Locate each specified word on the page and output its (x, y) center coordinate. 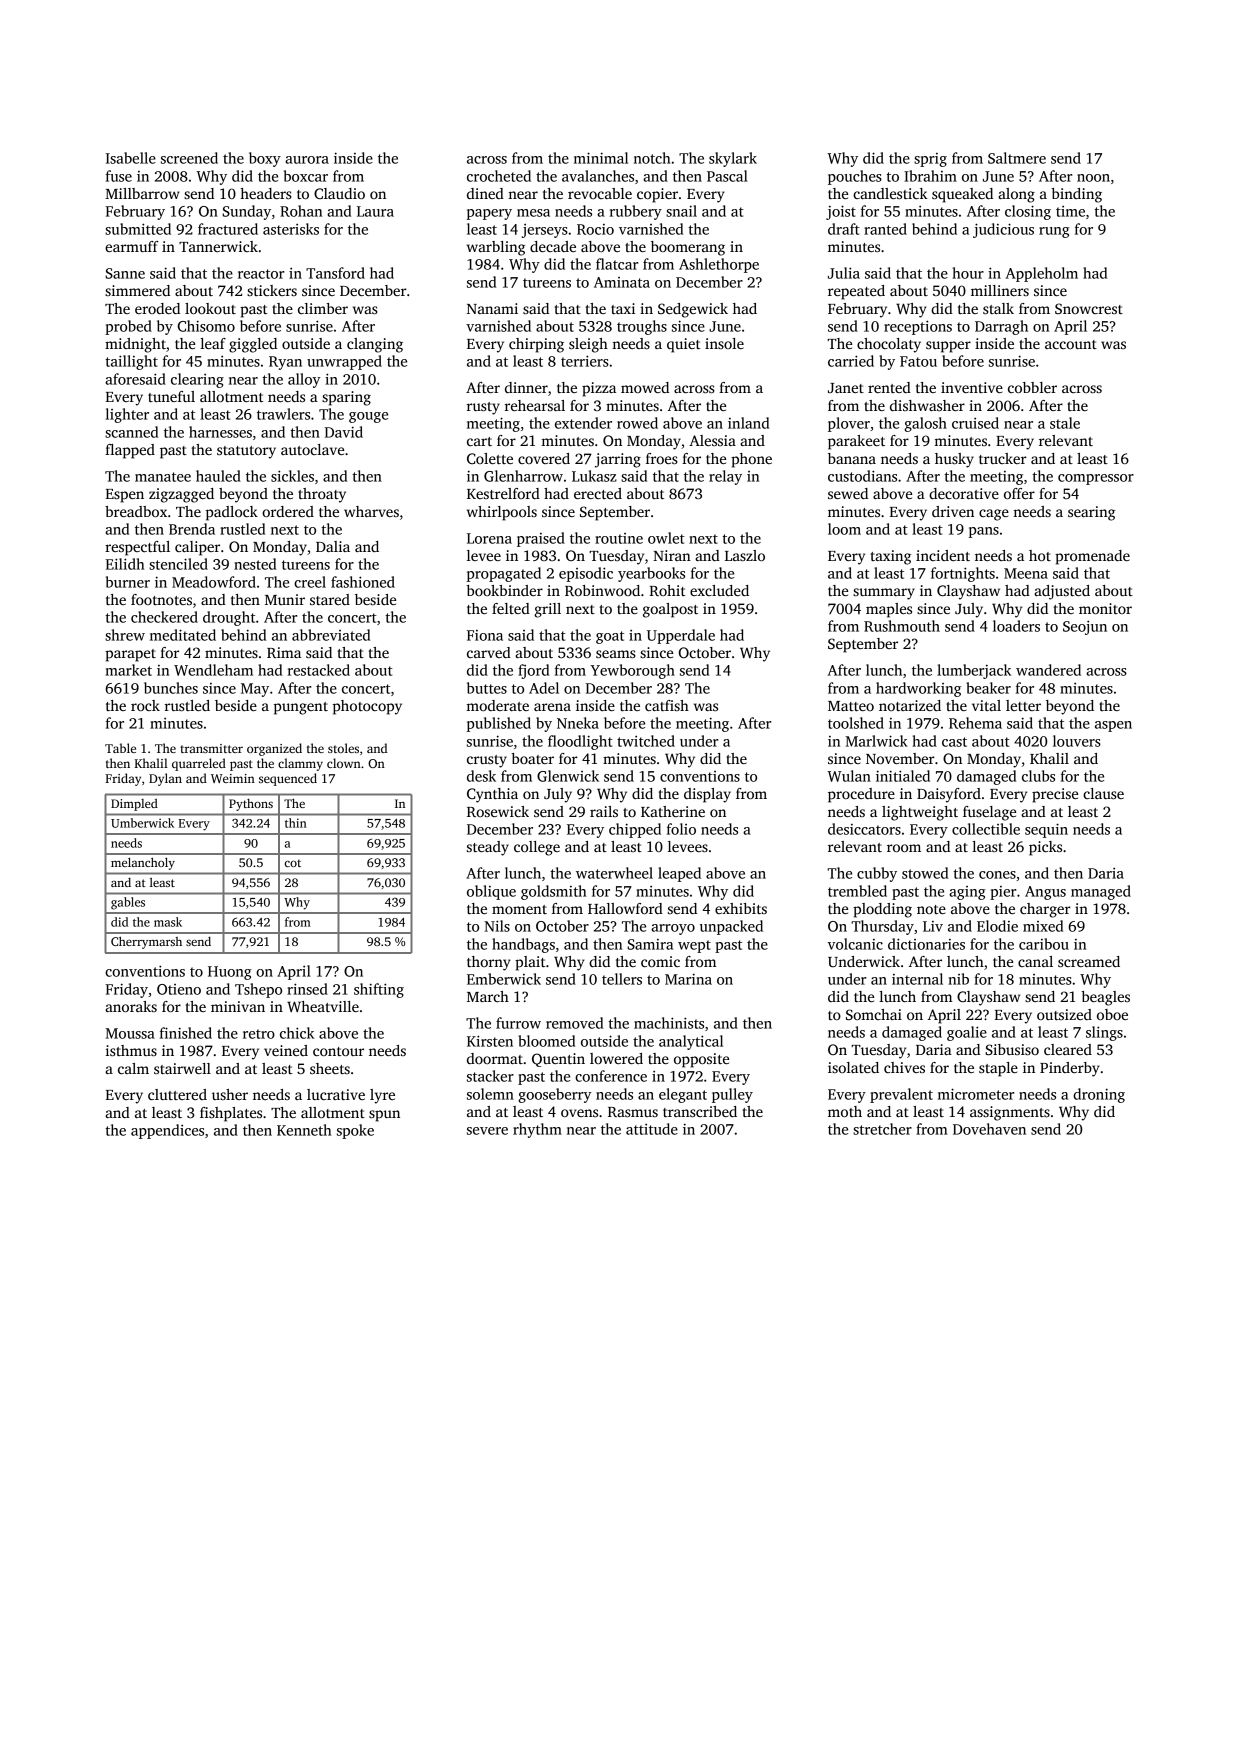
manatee (163, 477)
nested (255, 564)
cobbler (1032, 387)
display (707, 795)
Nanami (492, 308)
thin (296, 823)
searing (1091, 513)
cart (479, 441)
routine (619, 538)
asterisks (291, 229)
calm (133, 1068)
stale (1065, 423)
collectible (986, 829)
